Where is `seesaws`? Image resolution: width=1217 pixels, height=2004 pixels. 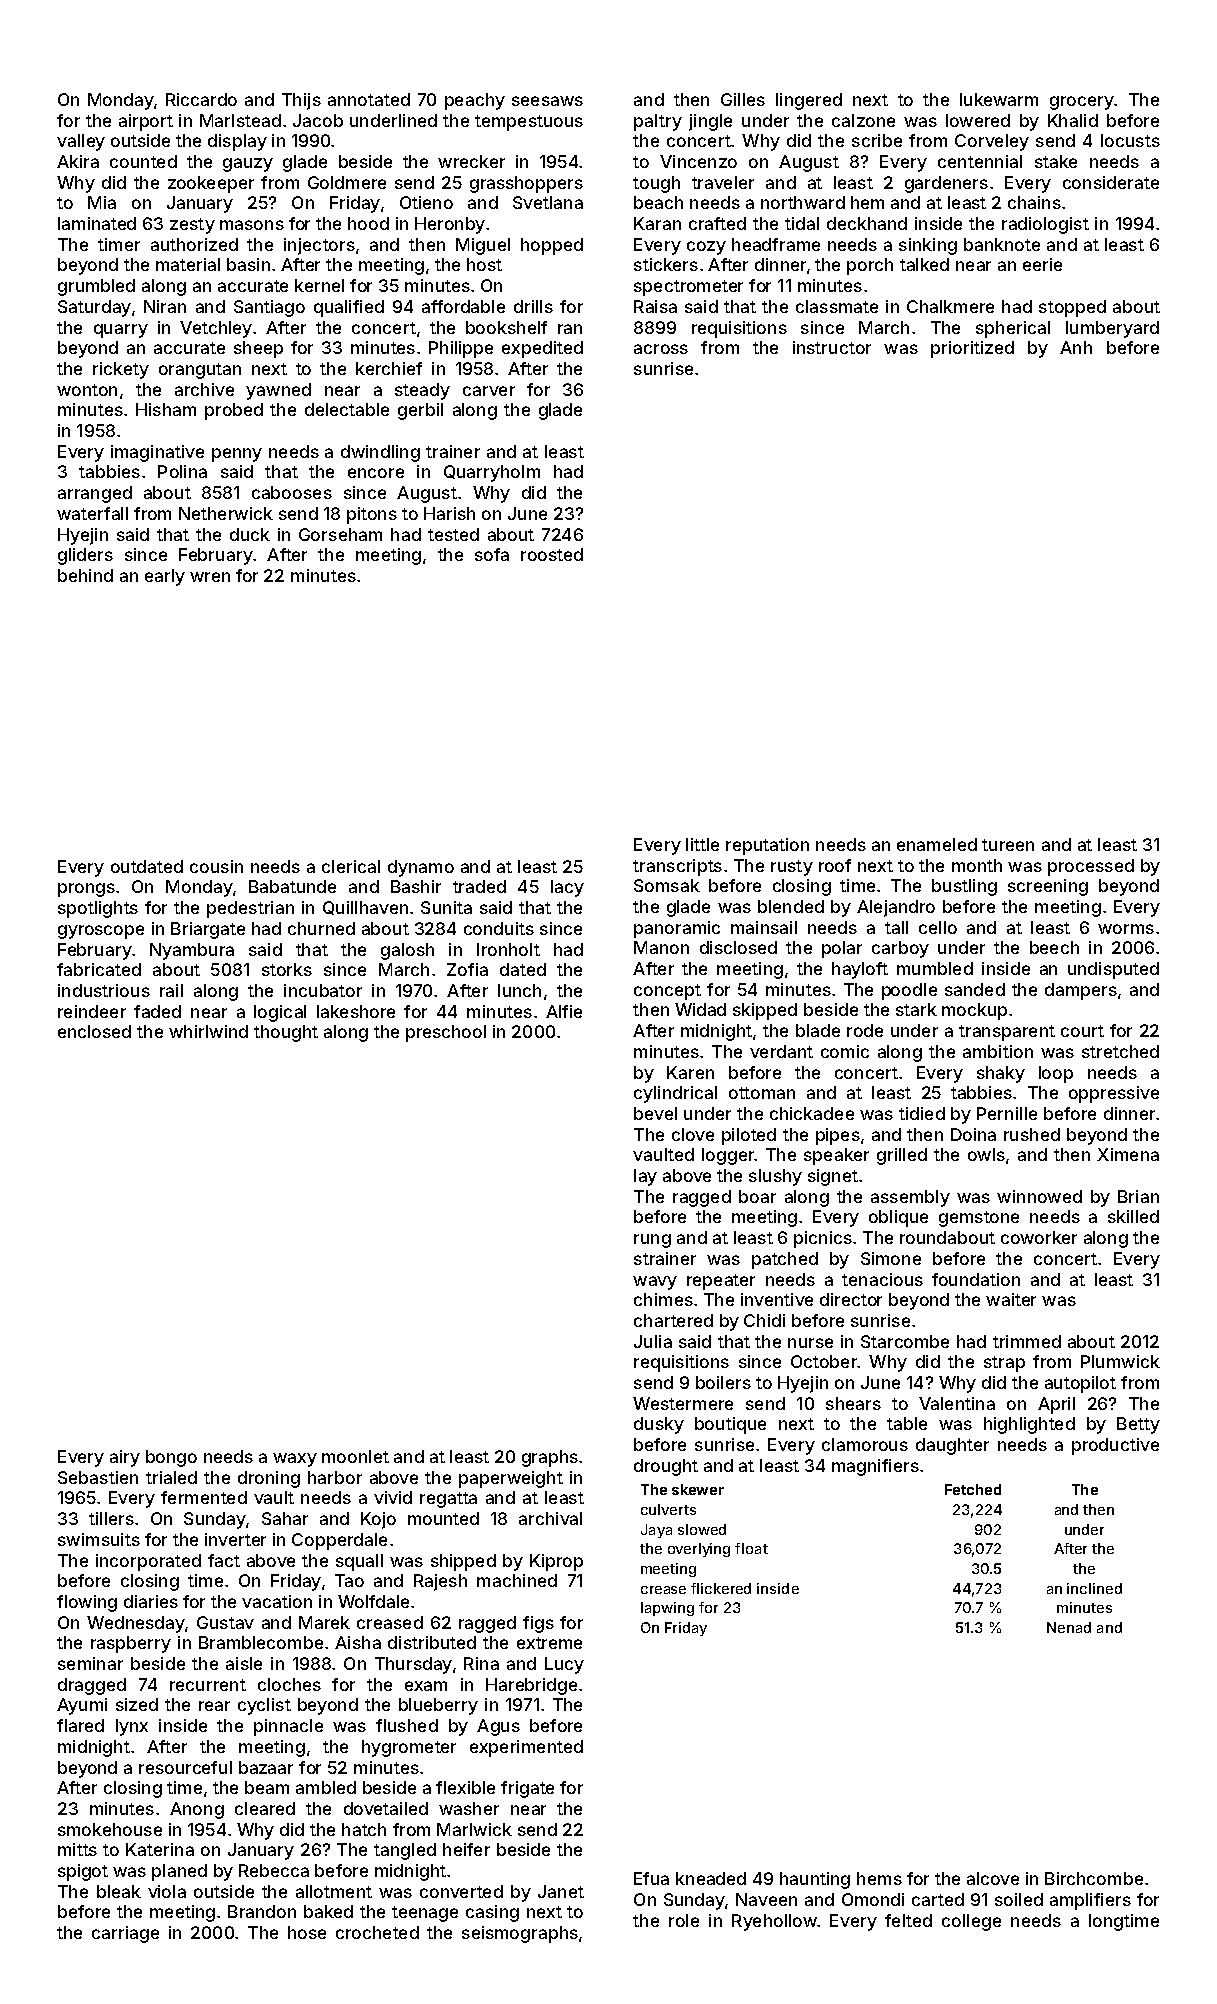
seesaws is located at coordinates (547, 101).
